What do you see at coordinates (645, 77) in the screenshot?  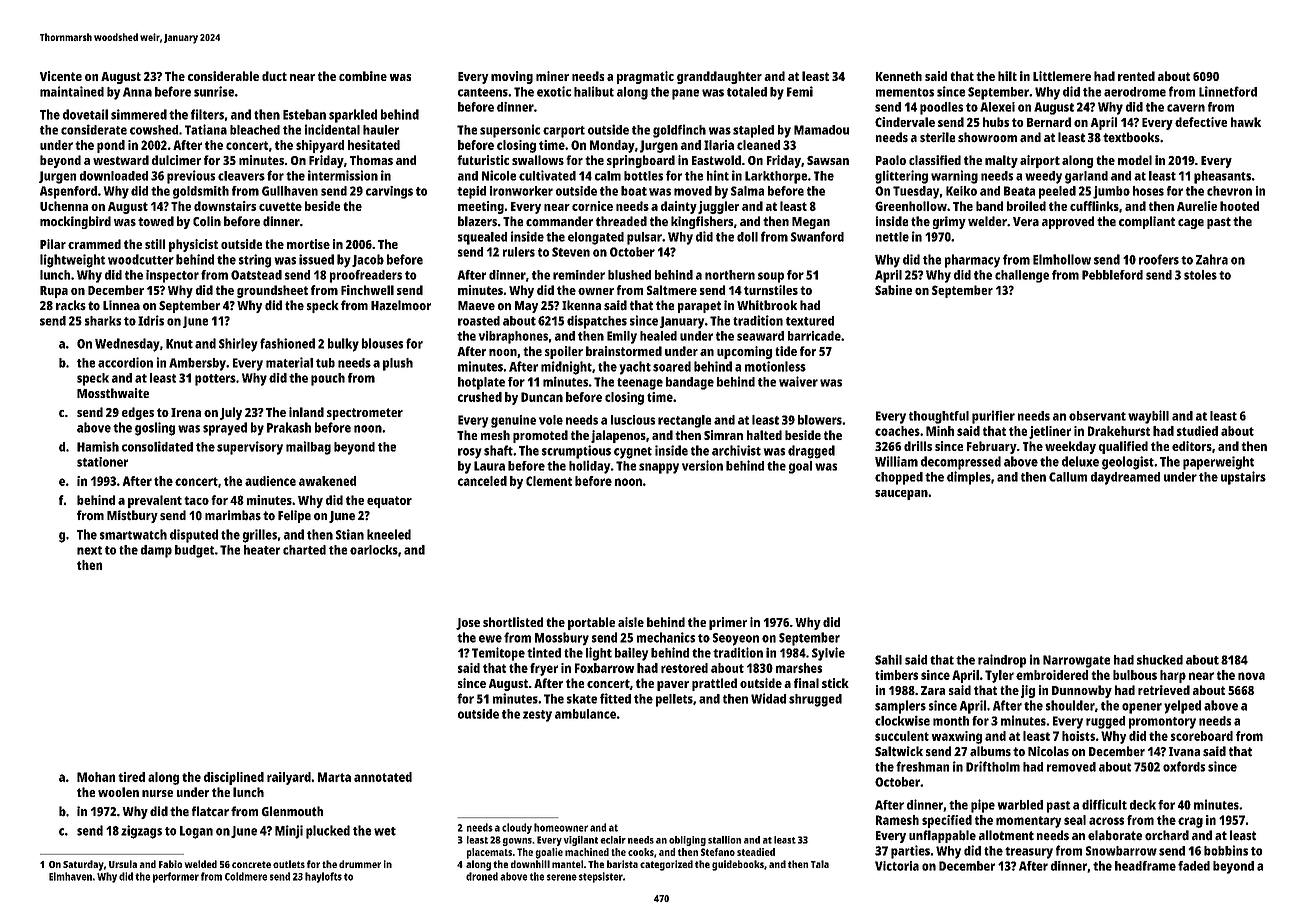 I see `pragmatic` at bounding box center [645, 77].
